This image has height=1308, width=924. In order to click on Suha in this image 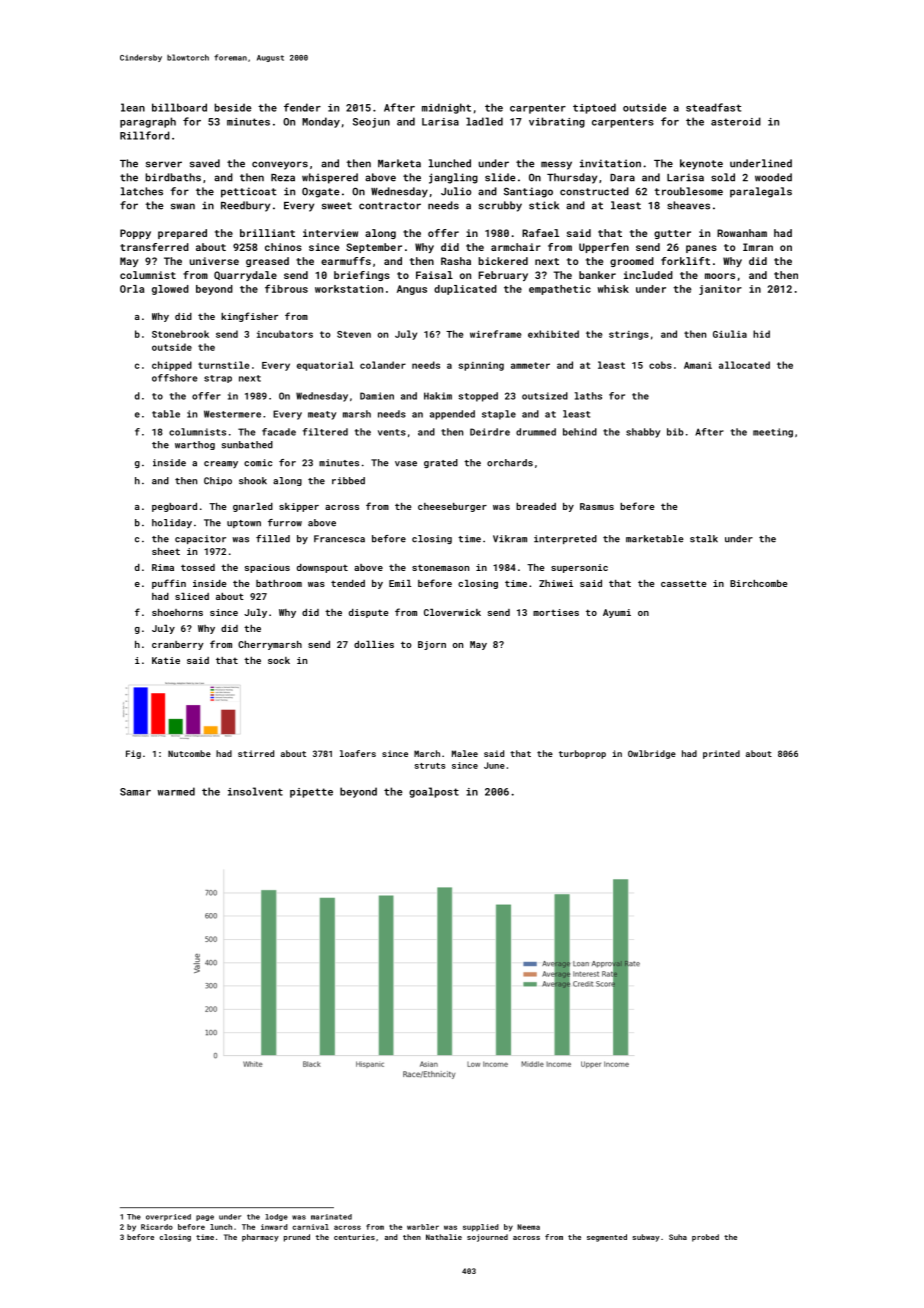, I will do `click(678, 1237)`.
